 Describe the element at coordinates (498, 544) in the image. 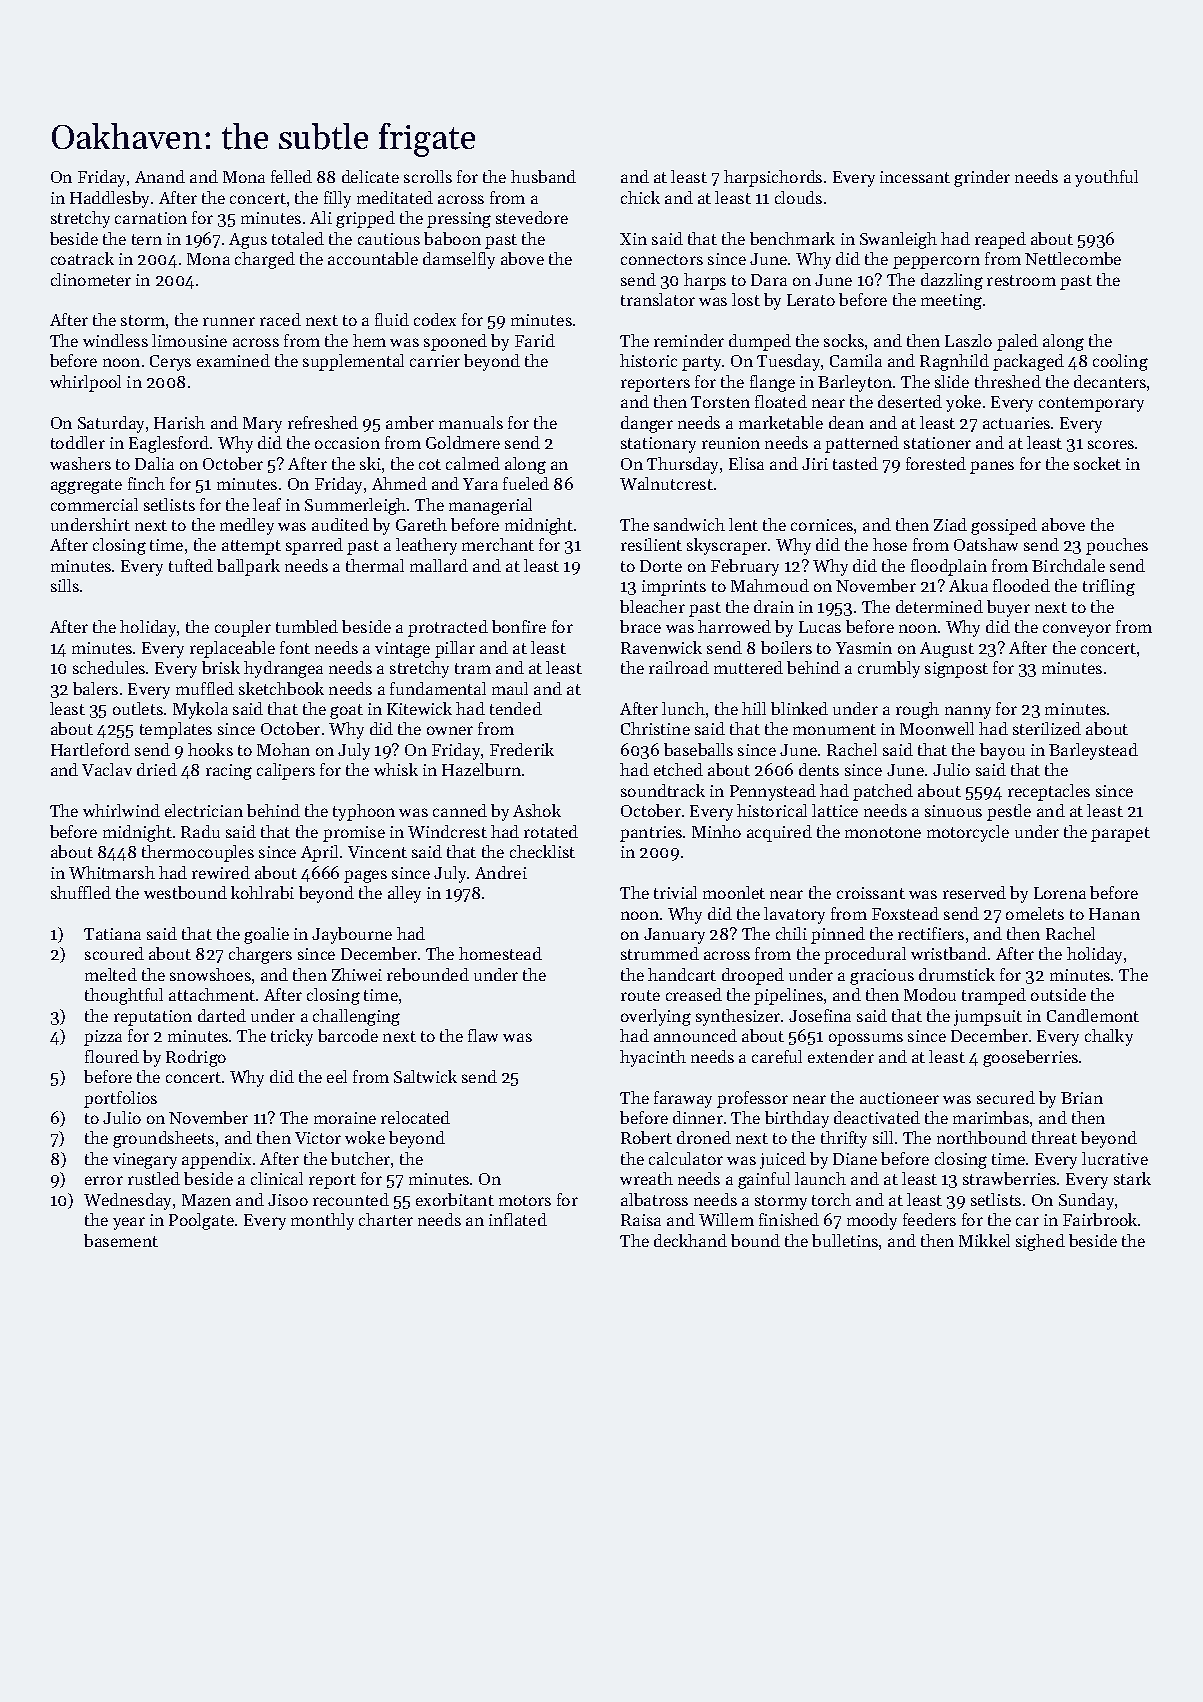

I see `merchant` at that location.
